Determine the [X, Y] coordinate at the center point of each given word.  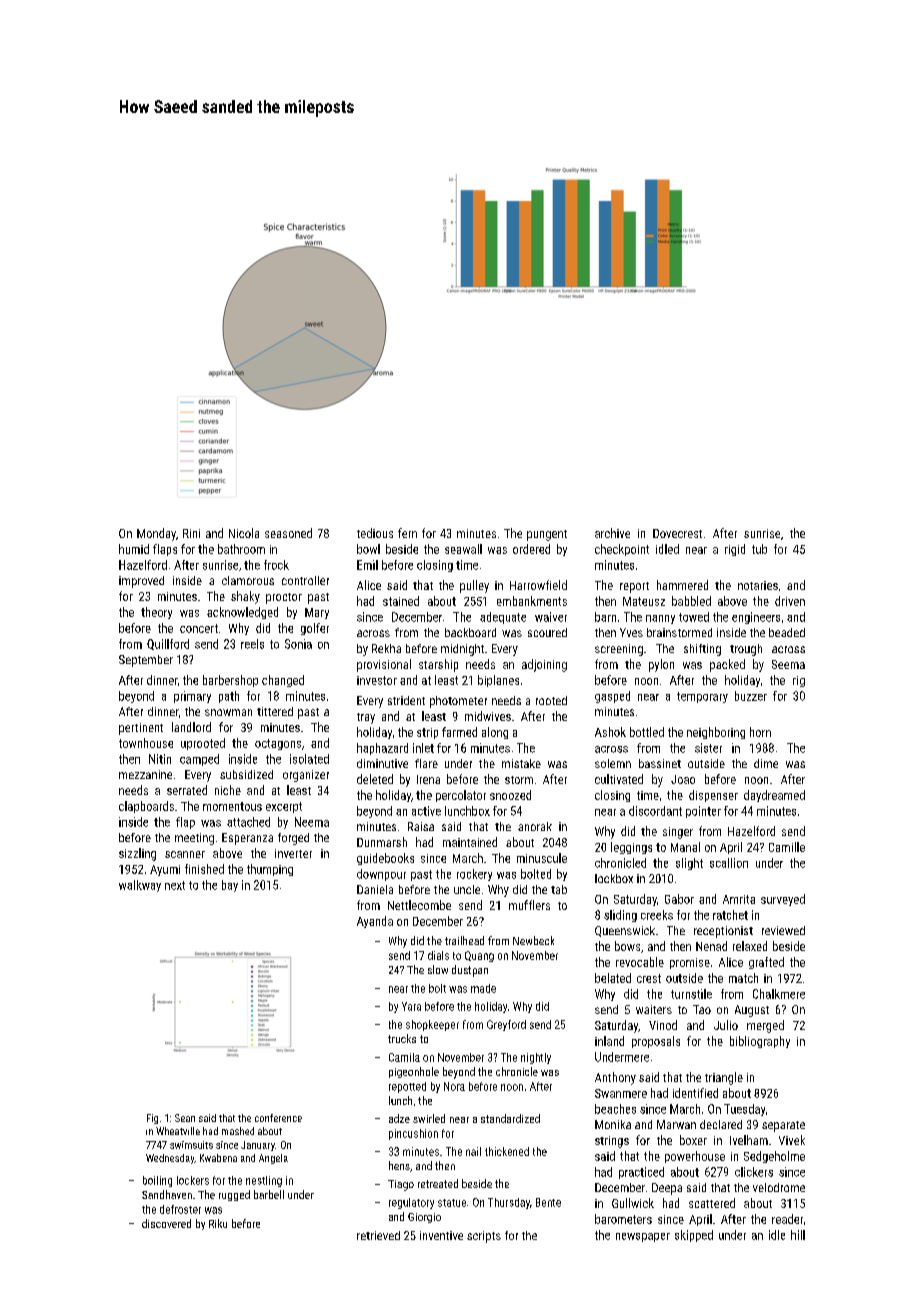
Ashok [610, 732]
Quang [479, 956]
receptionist [723, 932]
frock [276, 565]
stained [401, 601]
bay [230, 886]
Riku [218, 1223]
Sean [185, 1118]
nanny [660, 619]
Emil [367, 565]
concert [199, 628]
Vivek [792, 1140]
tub [759, 549]
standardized [510, 1118]
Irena [428, 779]
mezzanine [145, 774]
